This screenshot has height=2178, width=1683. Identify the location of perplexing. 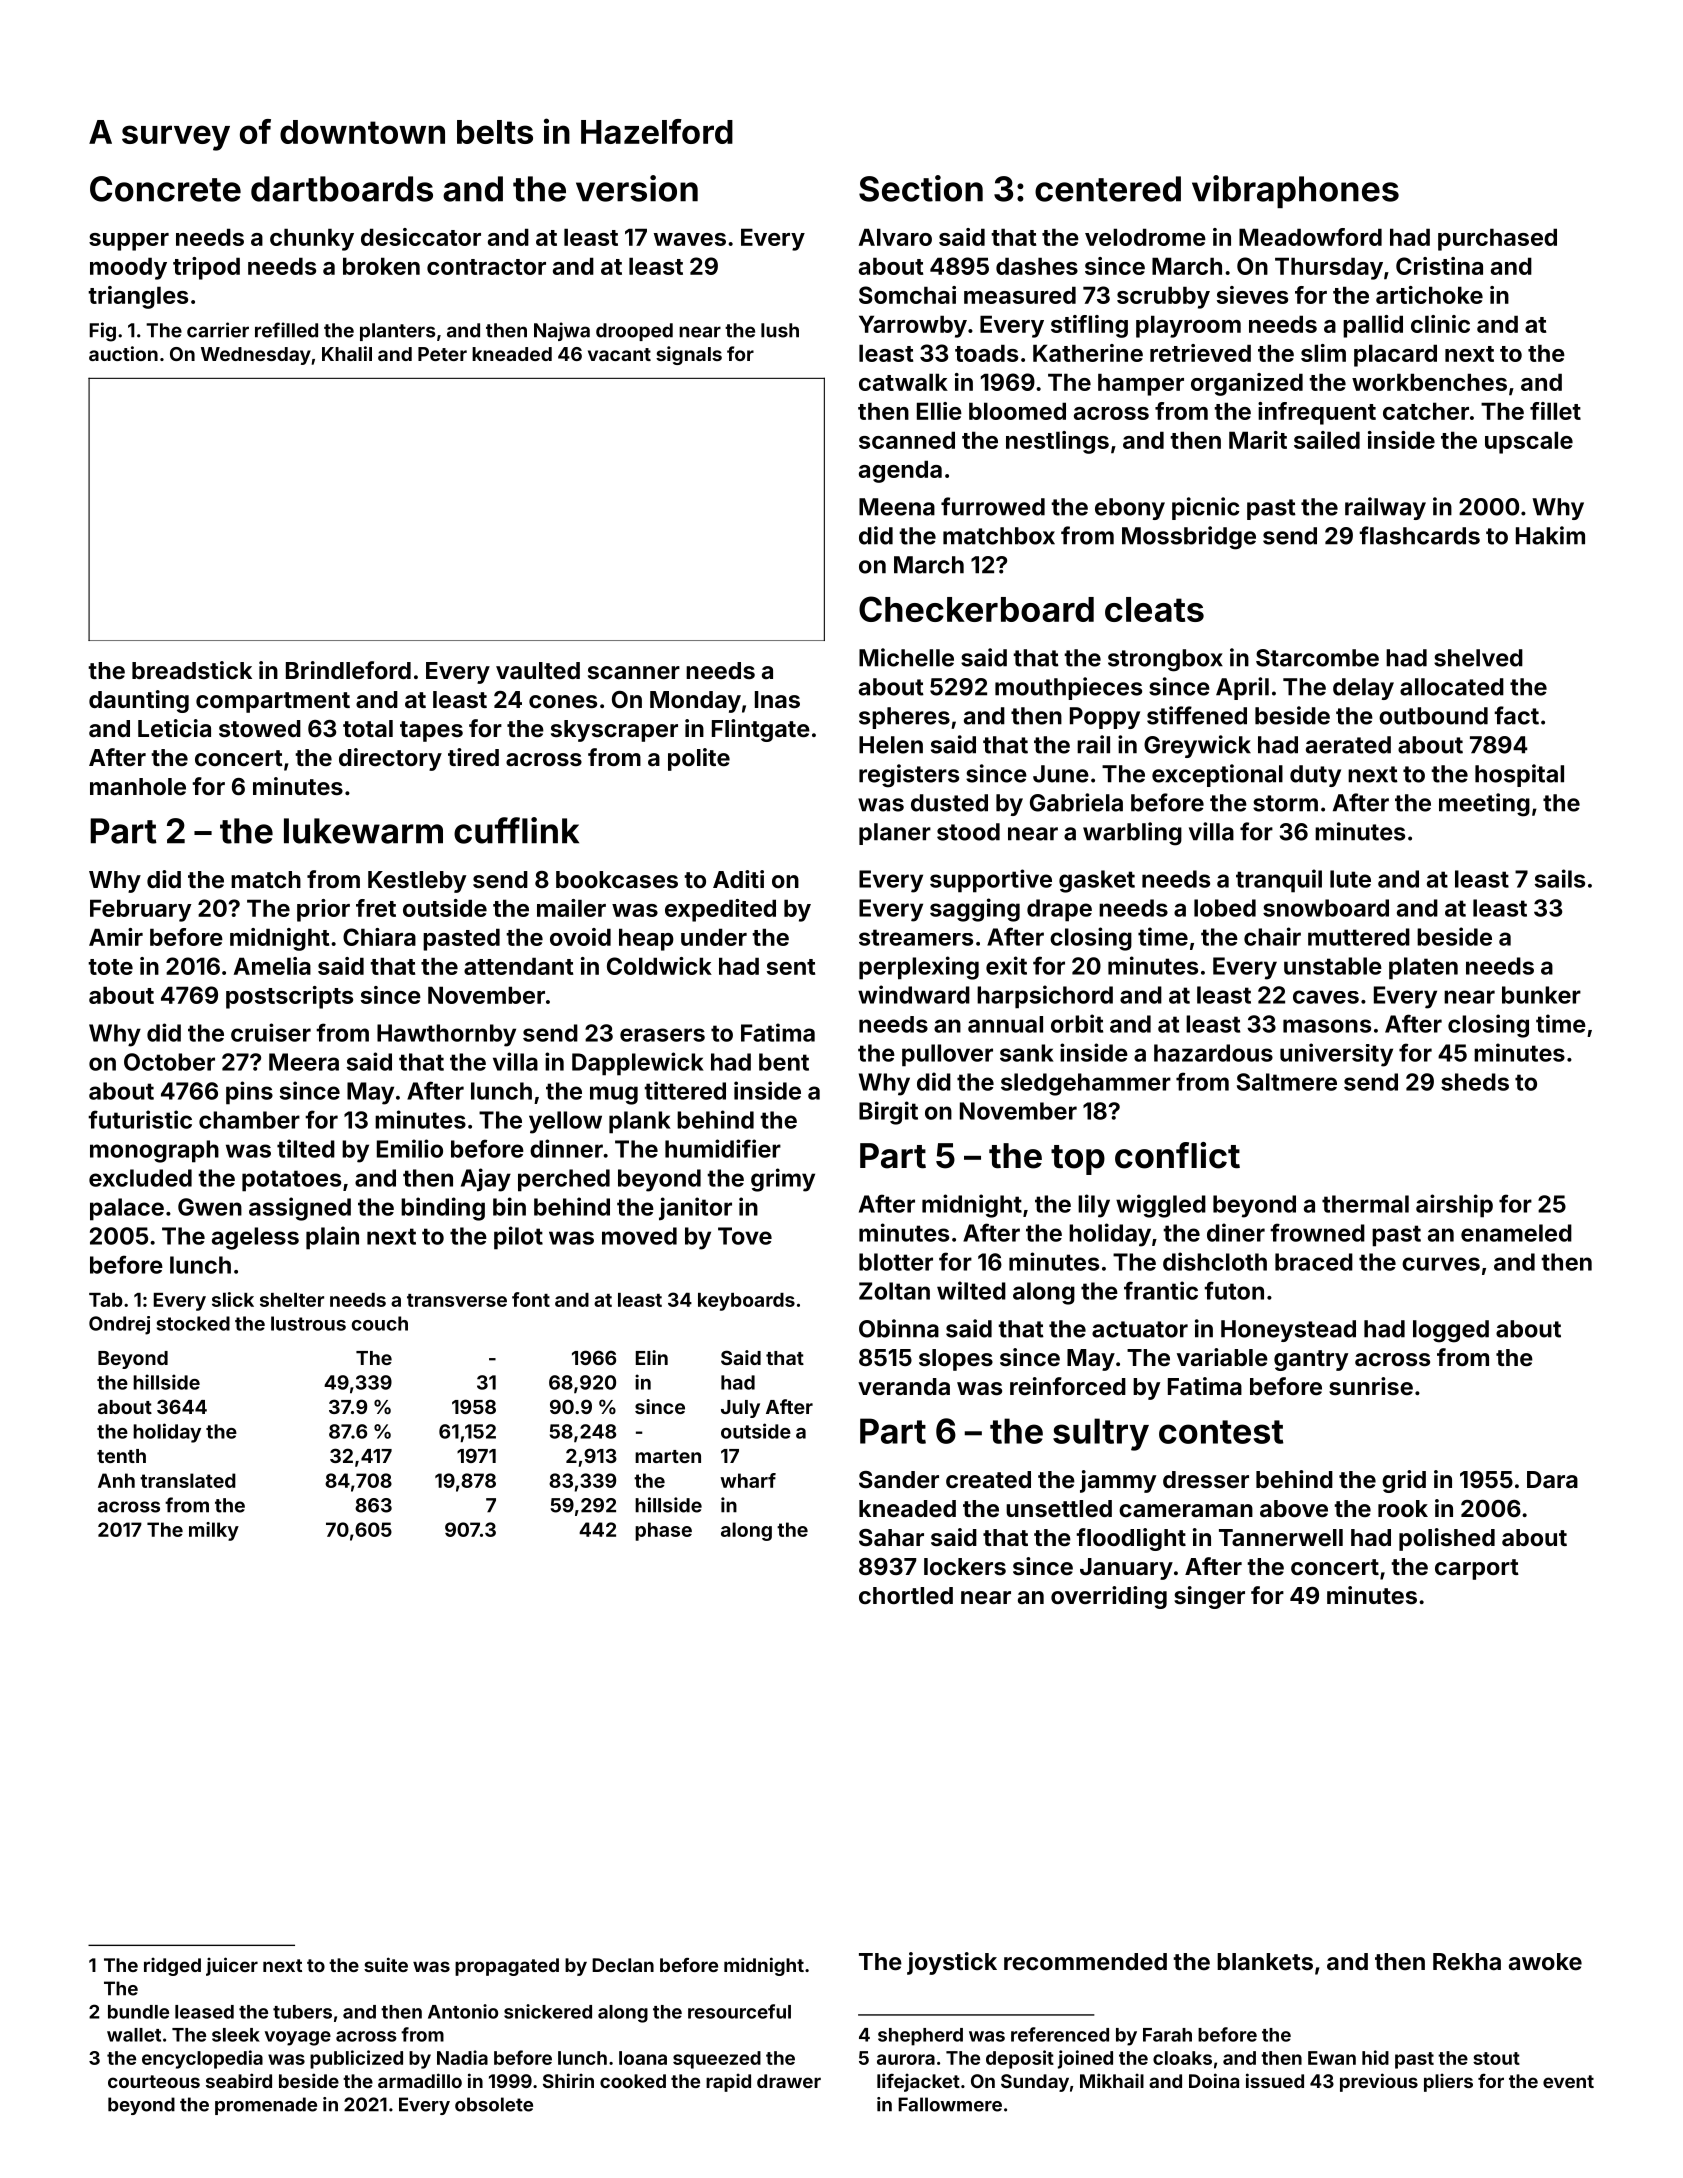
(919, 968).
